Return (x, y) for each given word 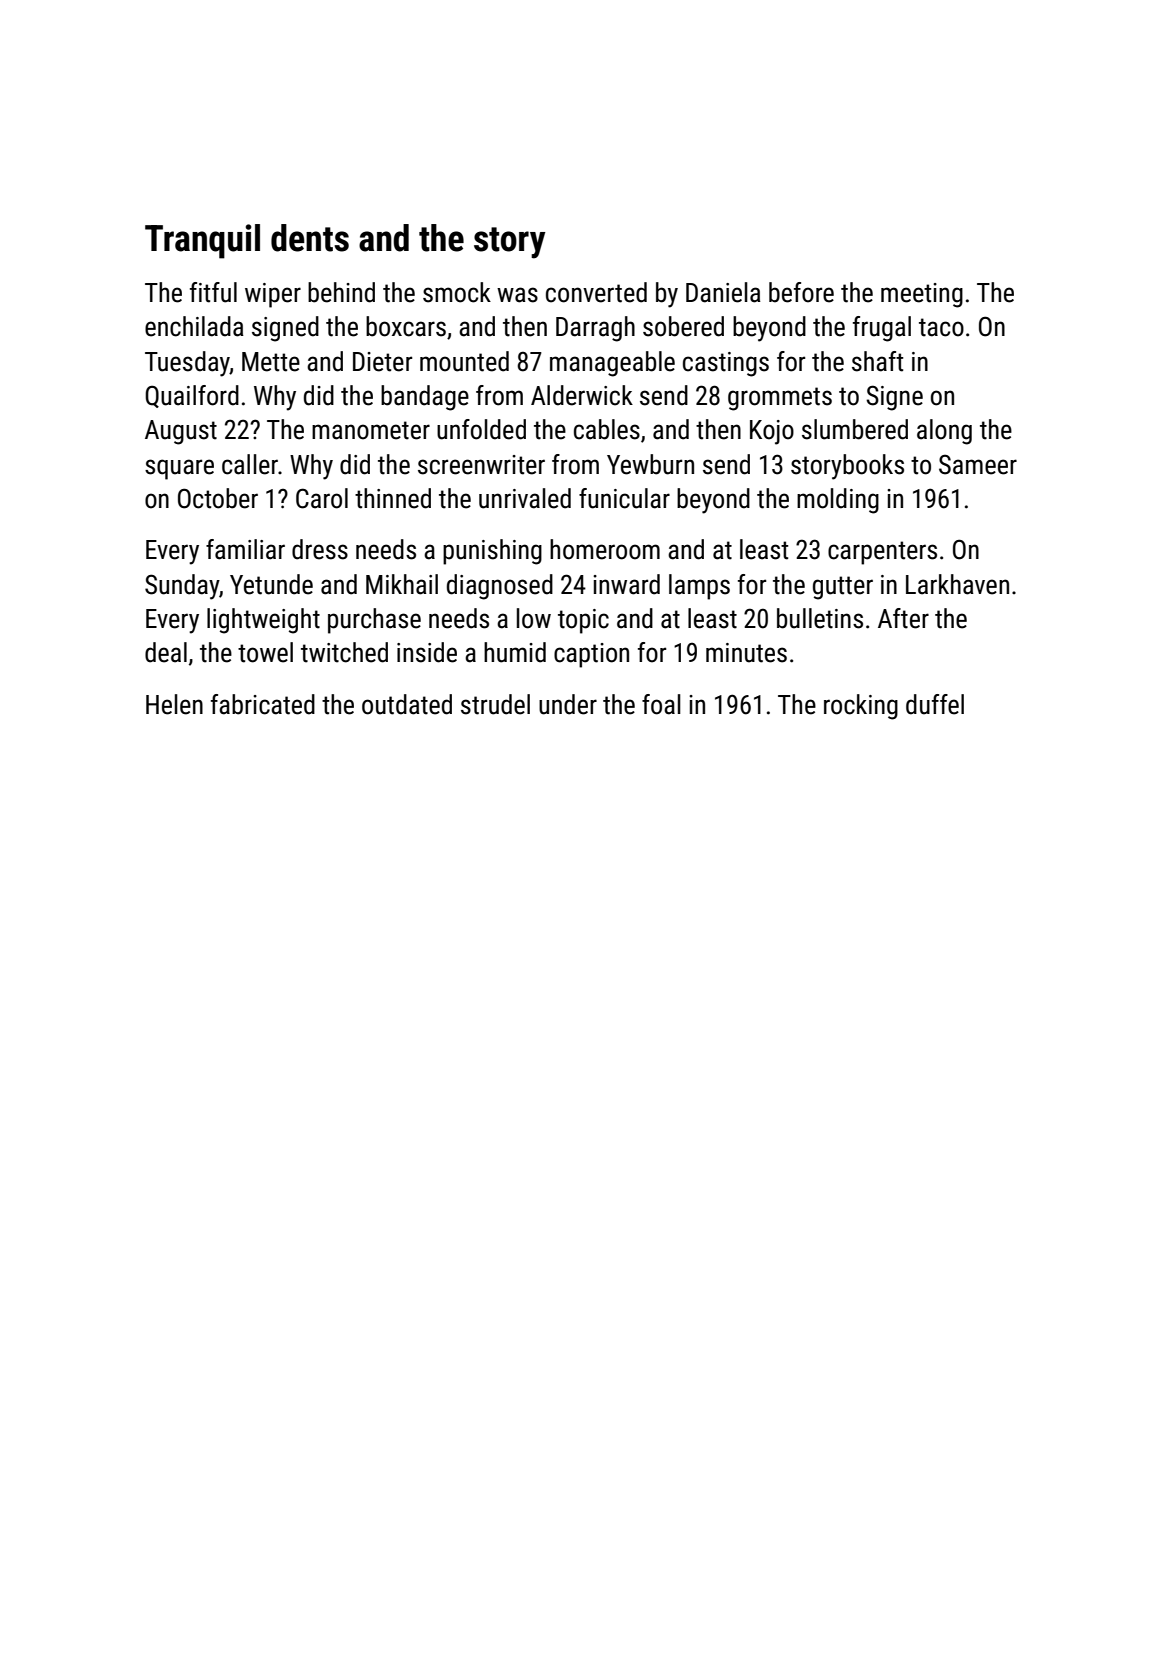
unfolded (481, 429)
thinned (393, 498)
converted (596, 292)
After (903, 618)
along (944, 432)
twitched (344, 652)
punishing (492, 552)
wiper (273, 295)
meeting (922, 295)
